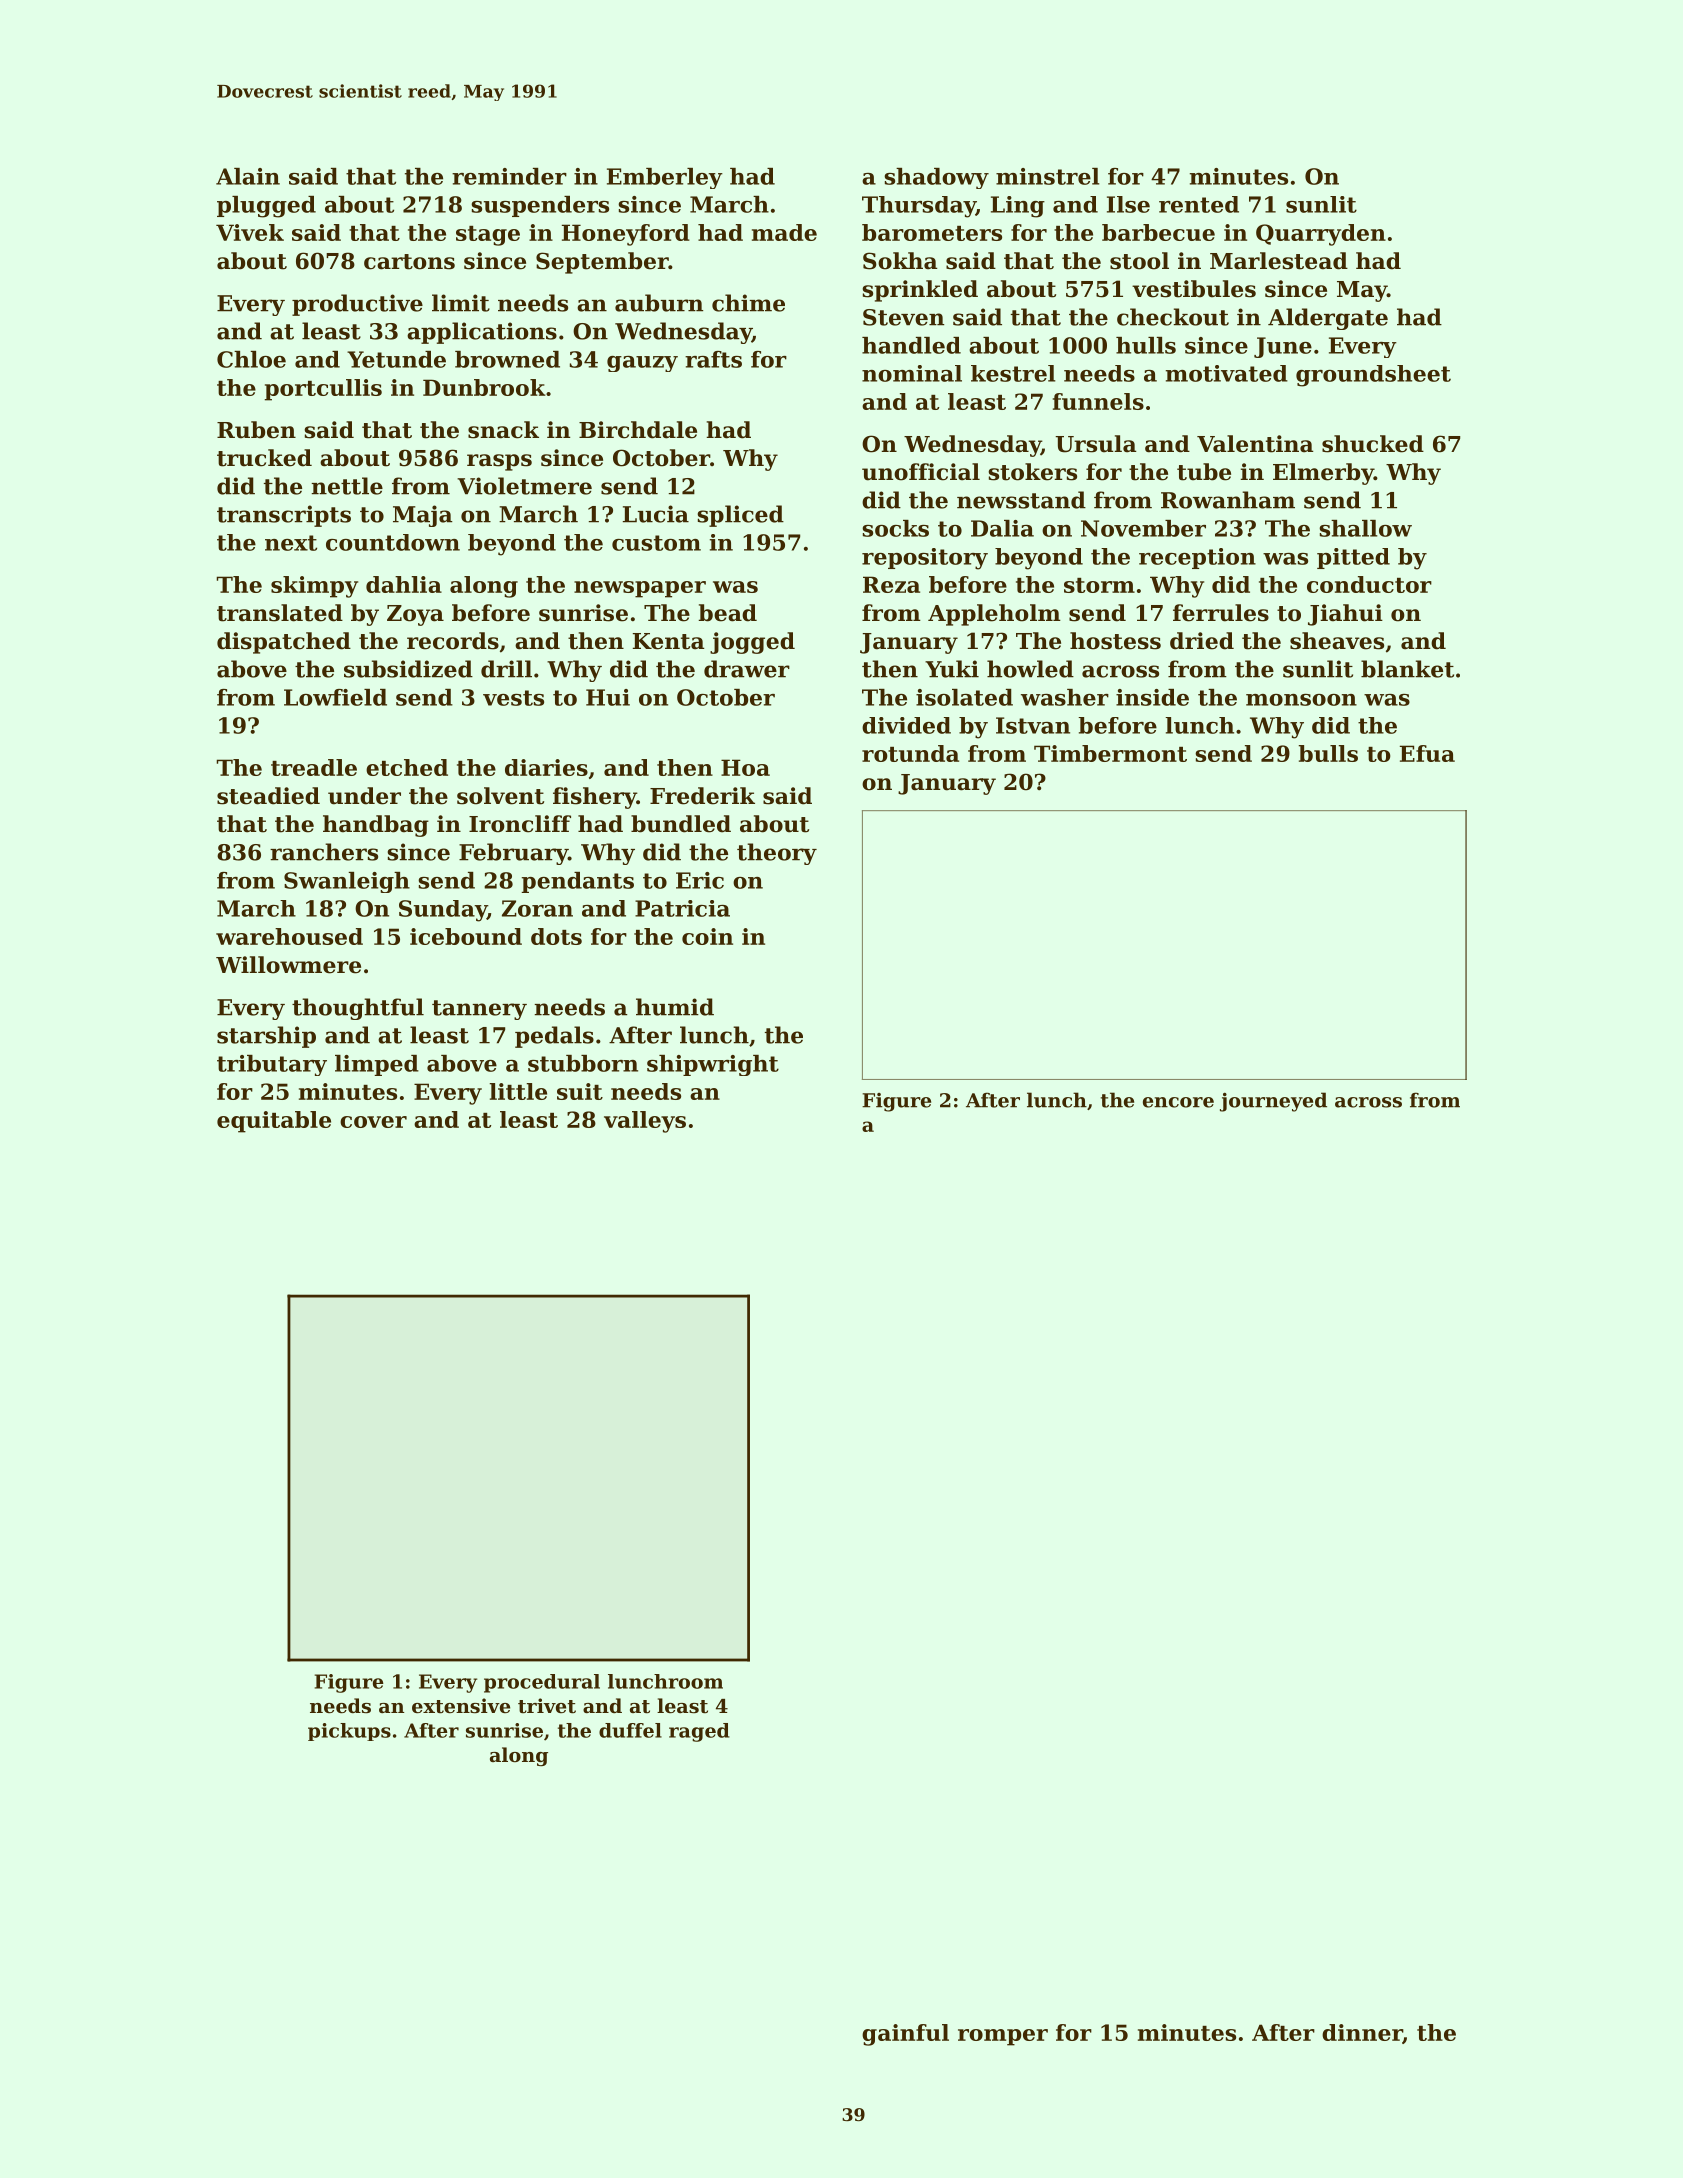  Describe the element at coordinates (630, 1730) in the image. I see `duffel` at that location.
